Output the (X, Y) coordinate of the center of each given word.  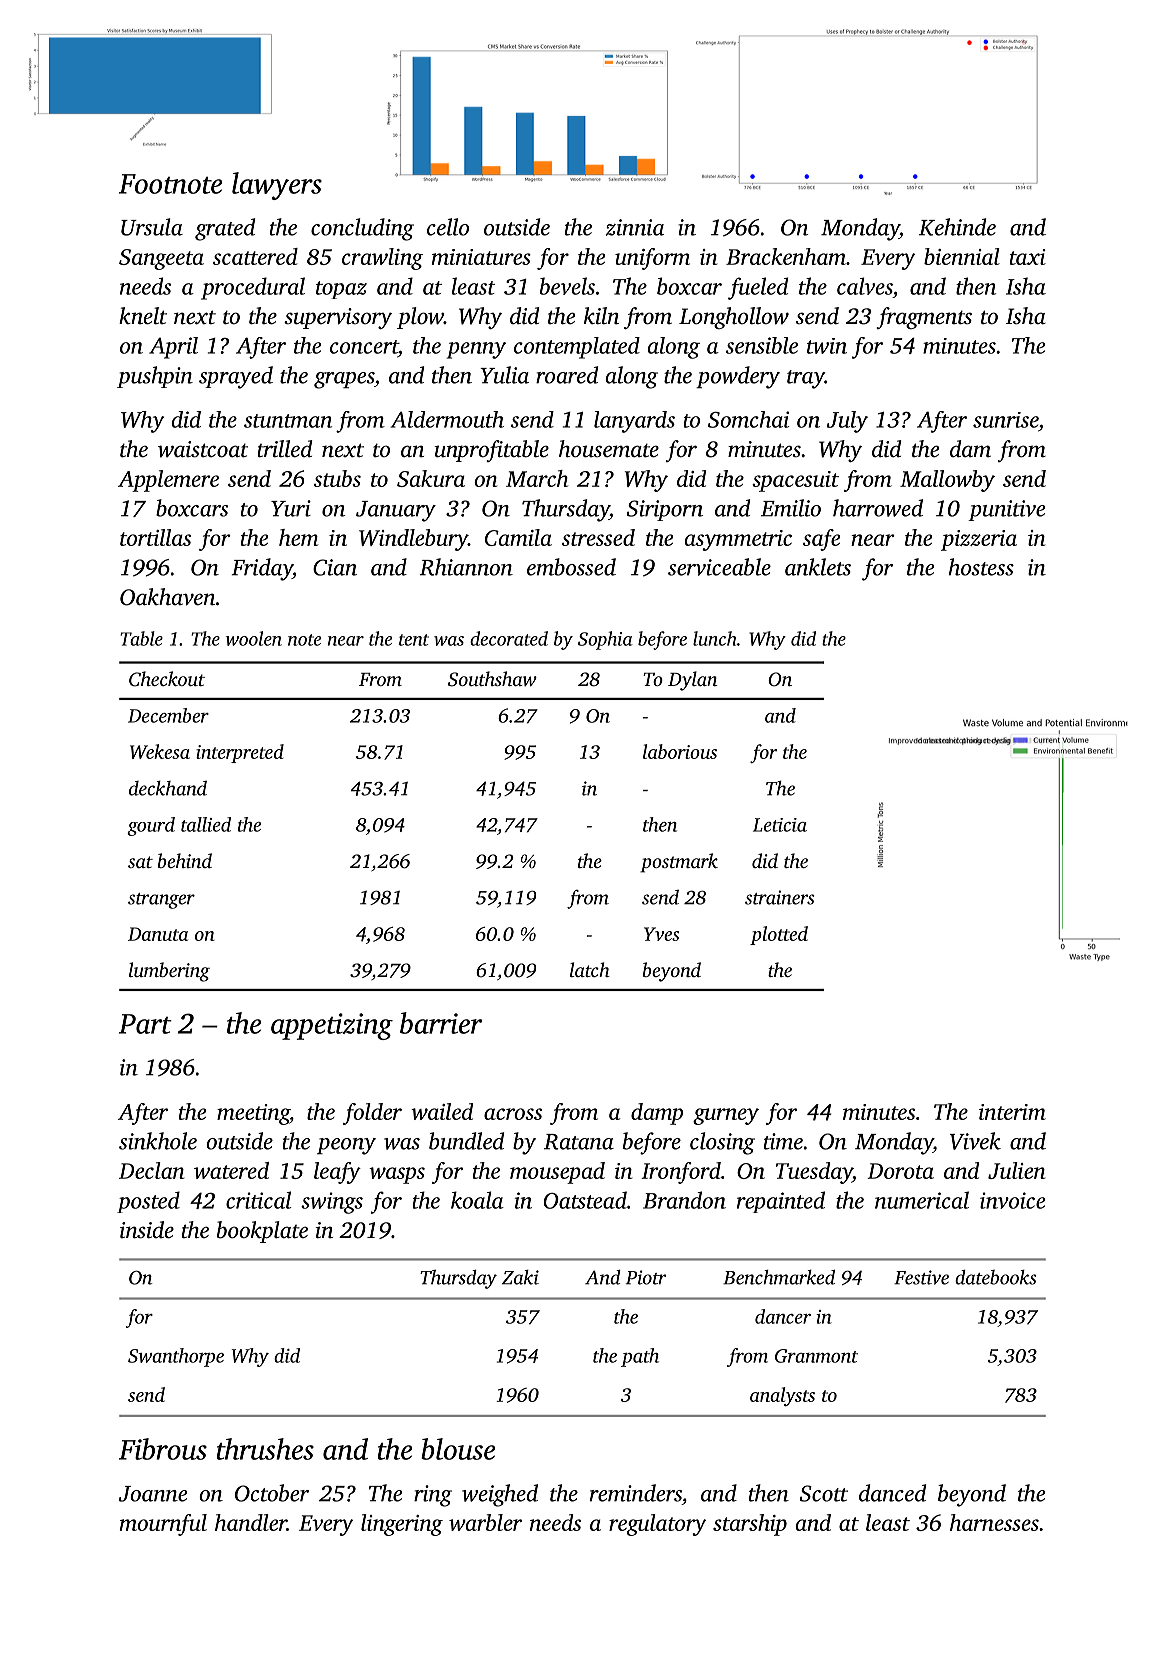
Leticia (780, 825)
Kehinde (957, 227)
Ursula (152, 227)
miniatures (481, 257)
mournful (163, 1525)
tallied (206, 824)
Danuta (158, 934)
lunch (715, 638)
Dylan (692, 681)
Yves (661, 934)
